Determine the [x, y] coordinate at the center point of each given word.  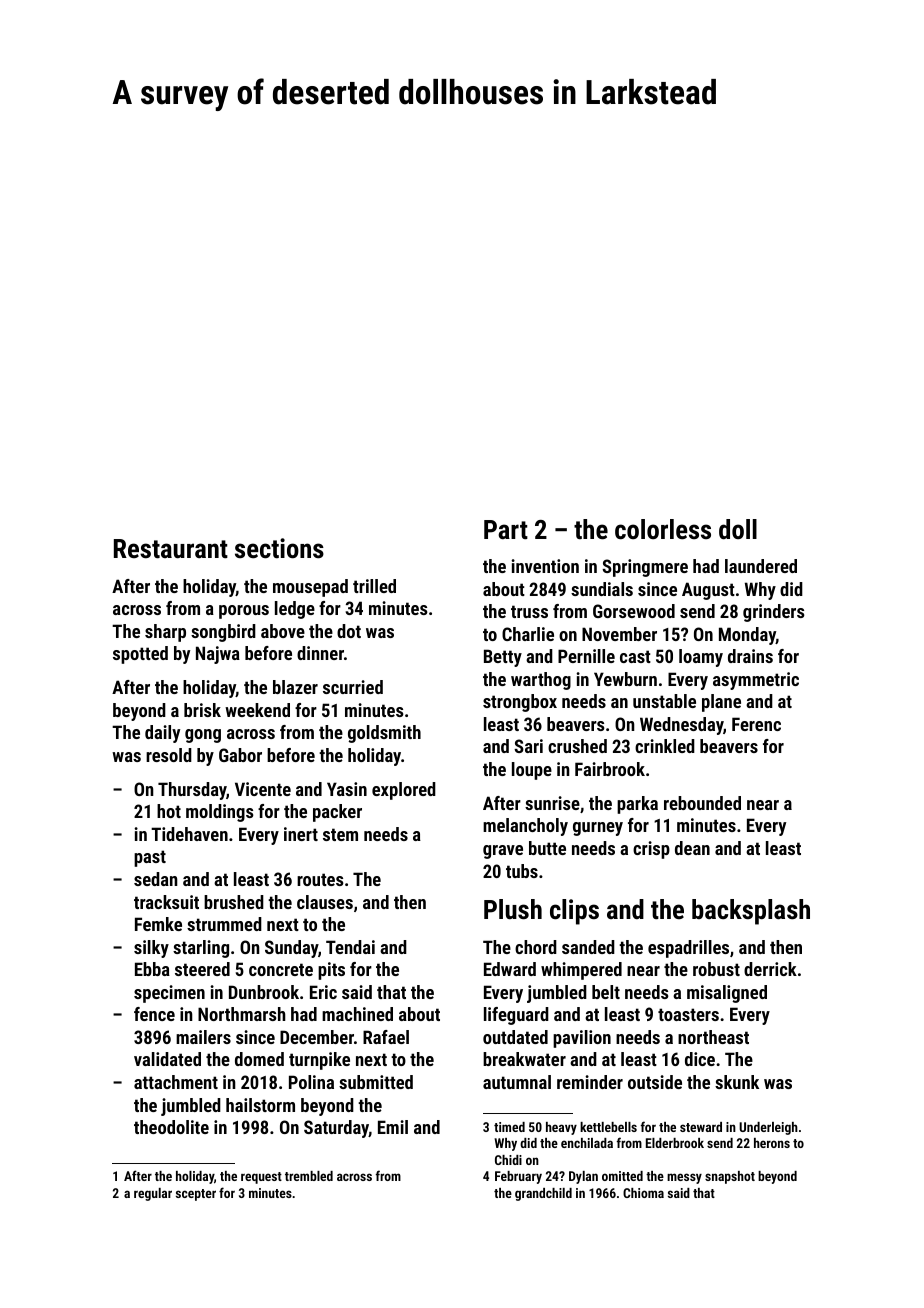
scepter [196, 1195]
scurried [353, 687]
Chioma [643, 1193]
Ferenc [756, 724]
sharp [165, 633]
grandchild [543, 1194]
